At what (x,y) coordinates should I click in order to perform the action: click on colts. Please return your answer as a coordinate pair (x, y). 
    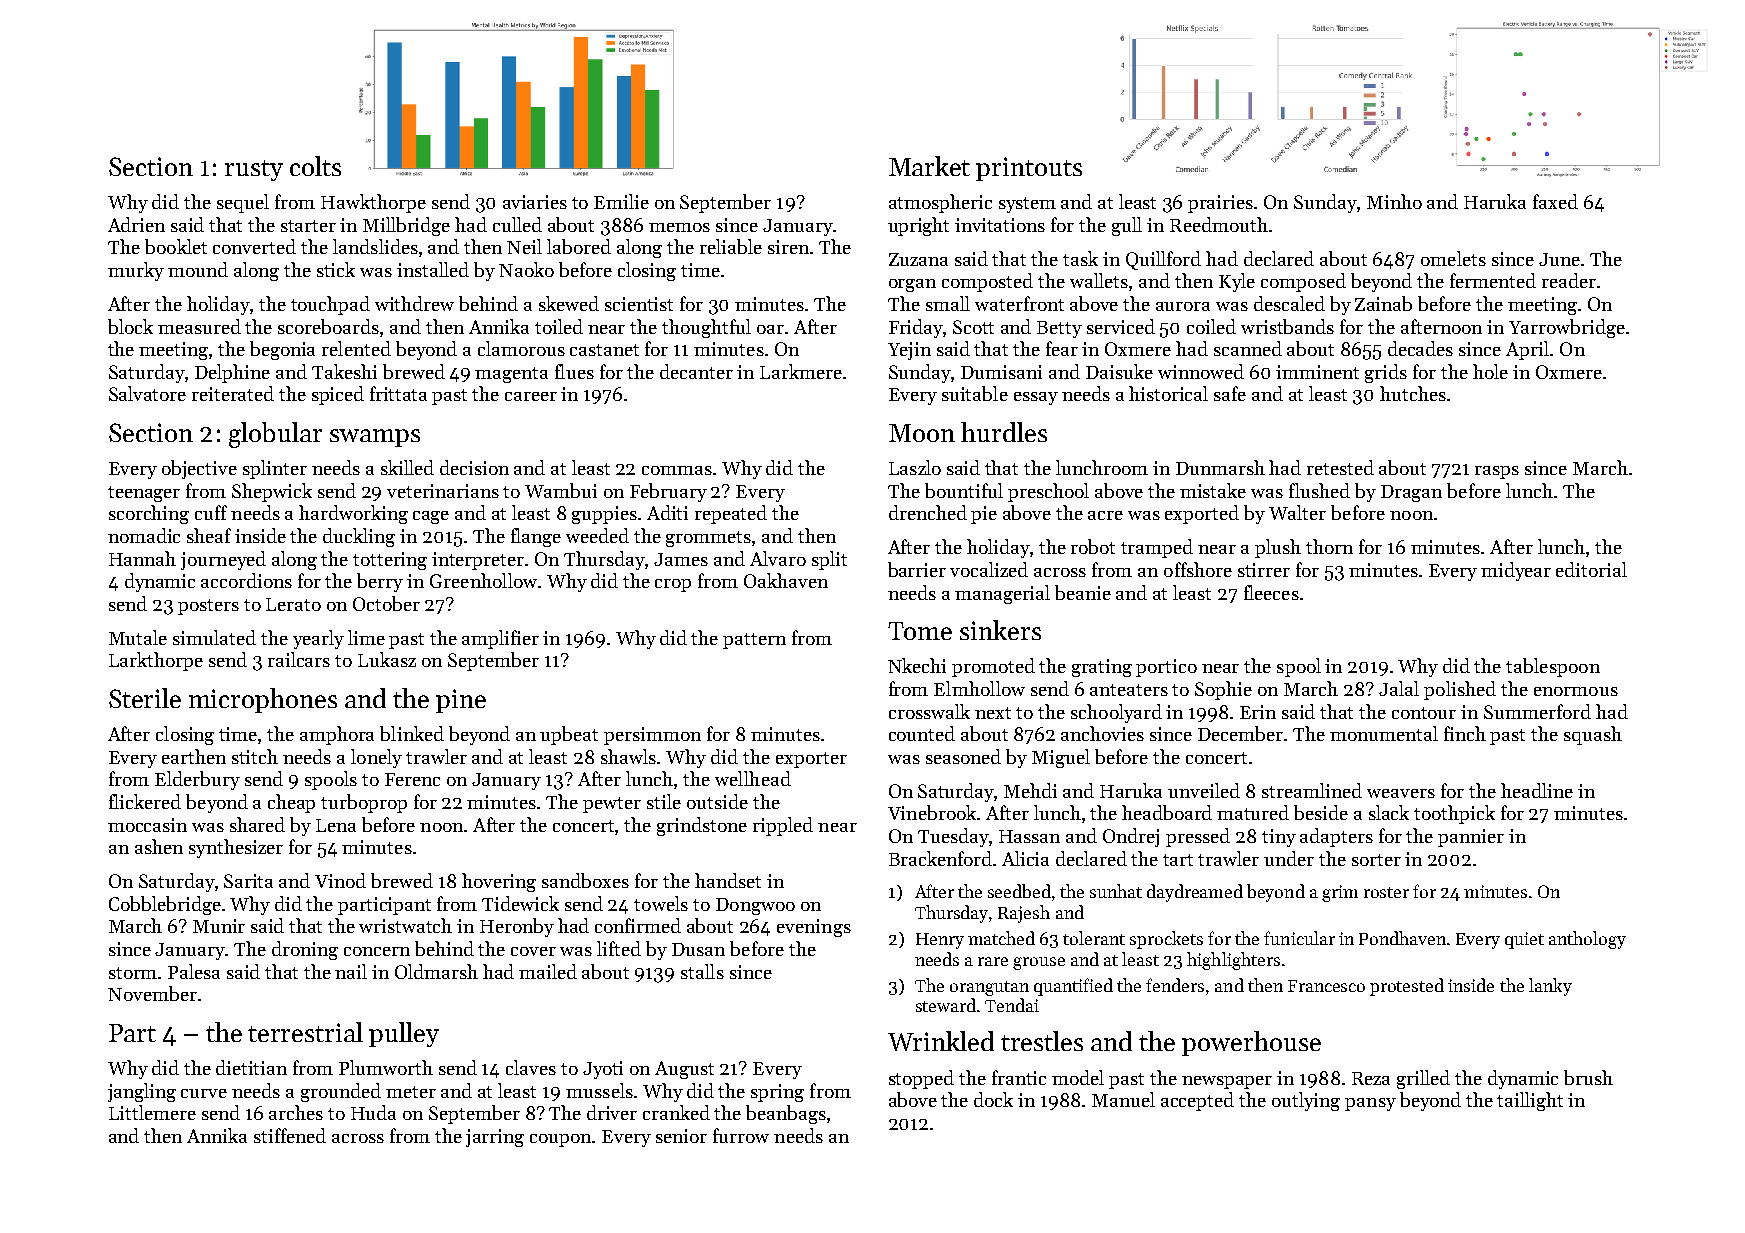
    Looking at the image, I should click on (315, 166).
